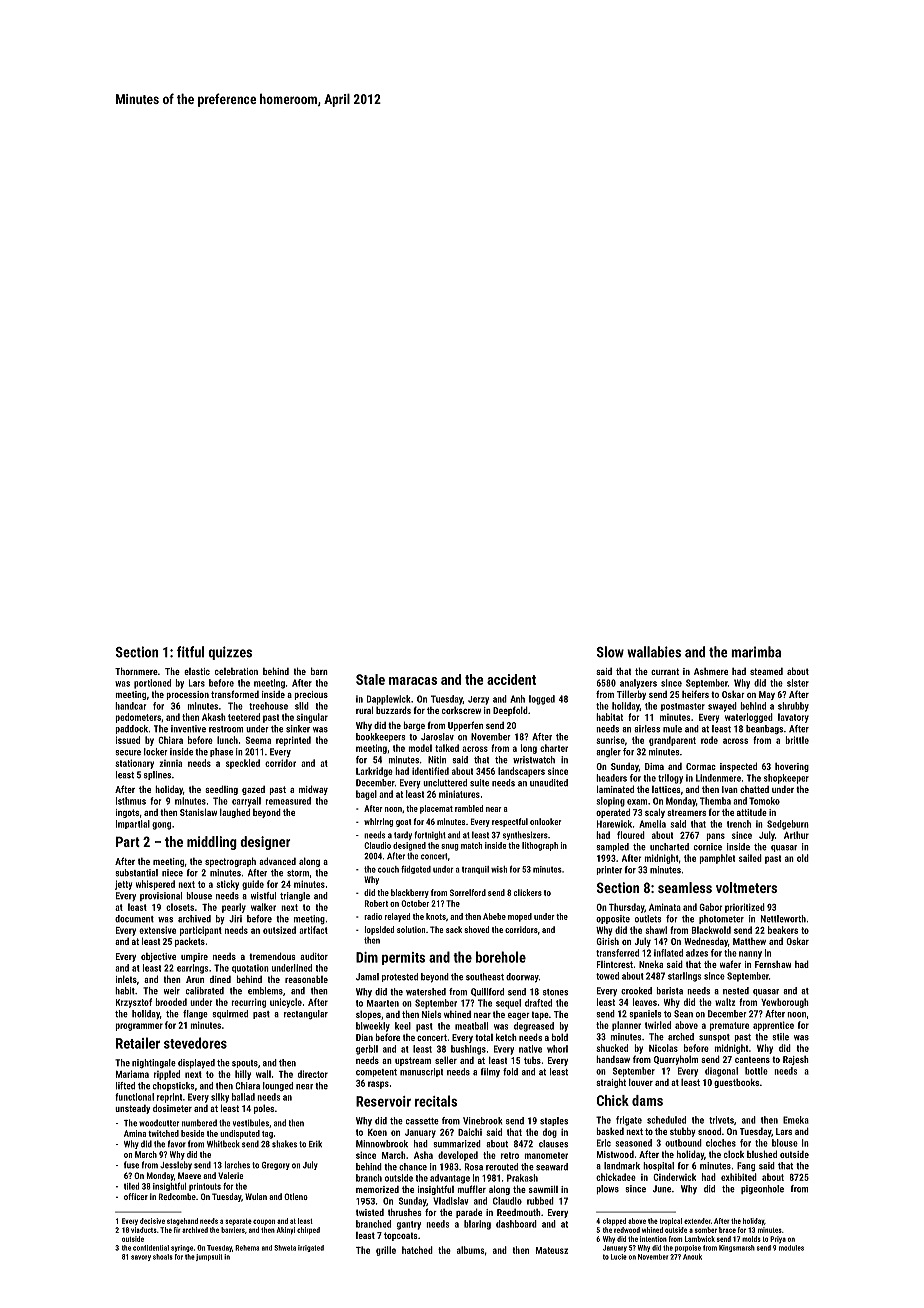 This screenshot has width=924, height=1308. Describe the element at coordinates (138, 718) in the screenshot. I see `pedometers` at that location.
